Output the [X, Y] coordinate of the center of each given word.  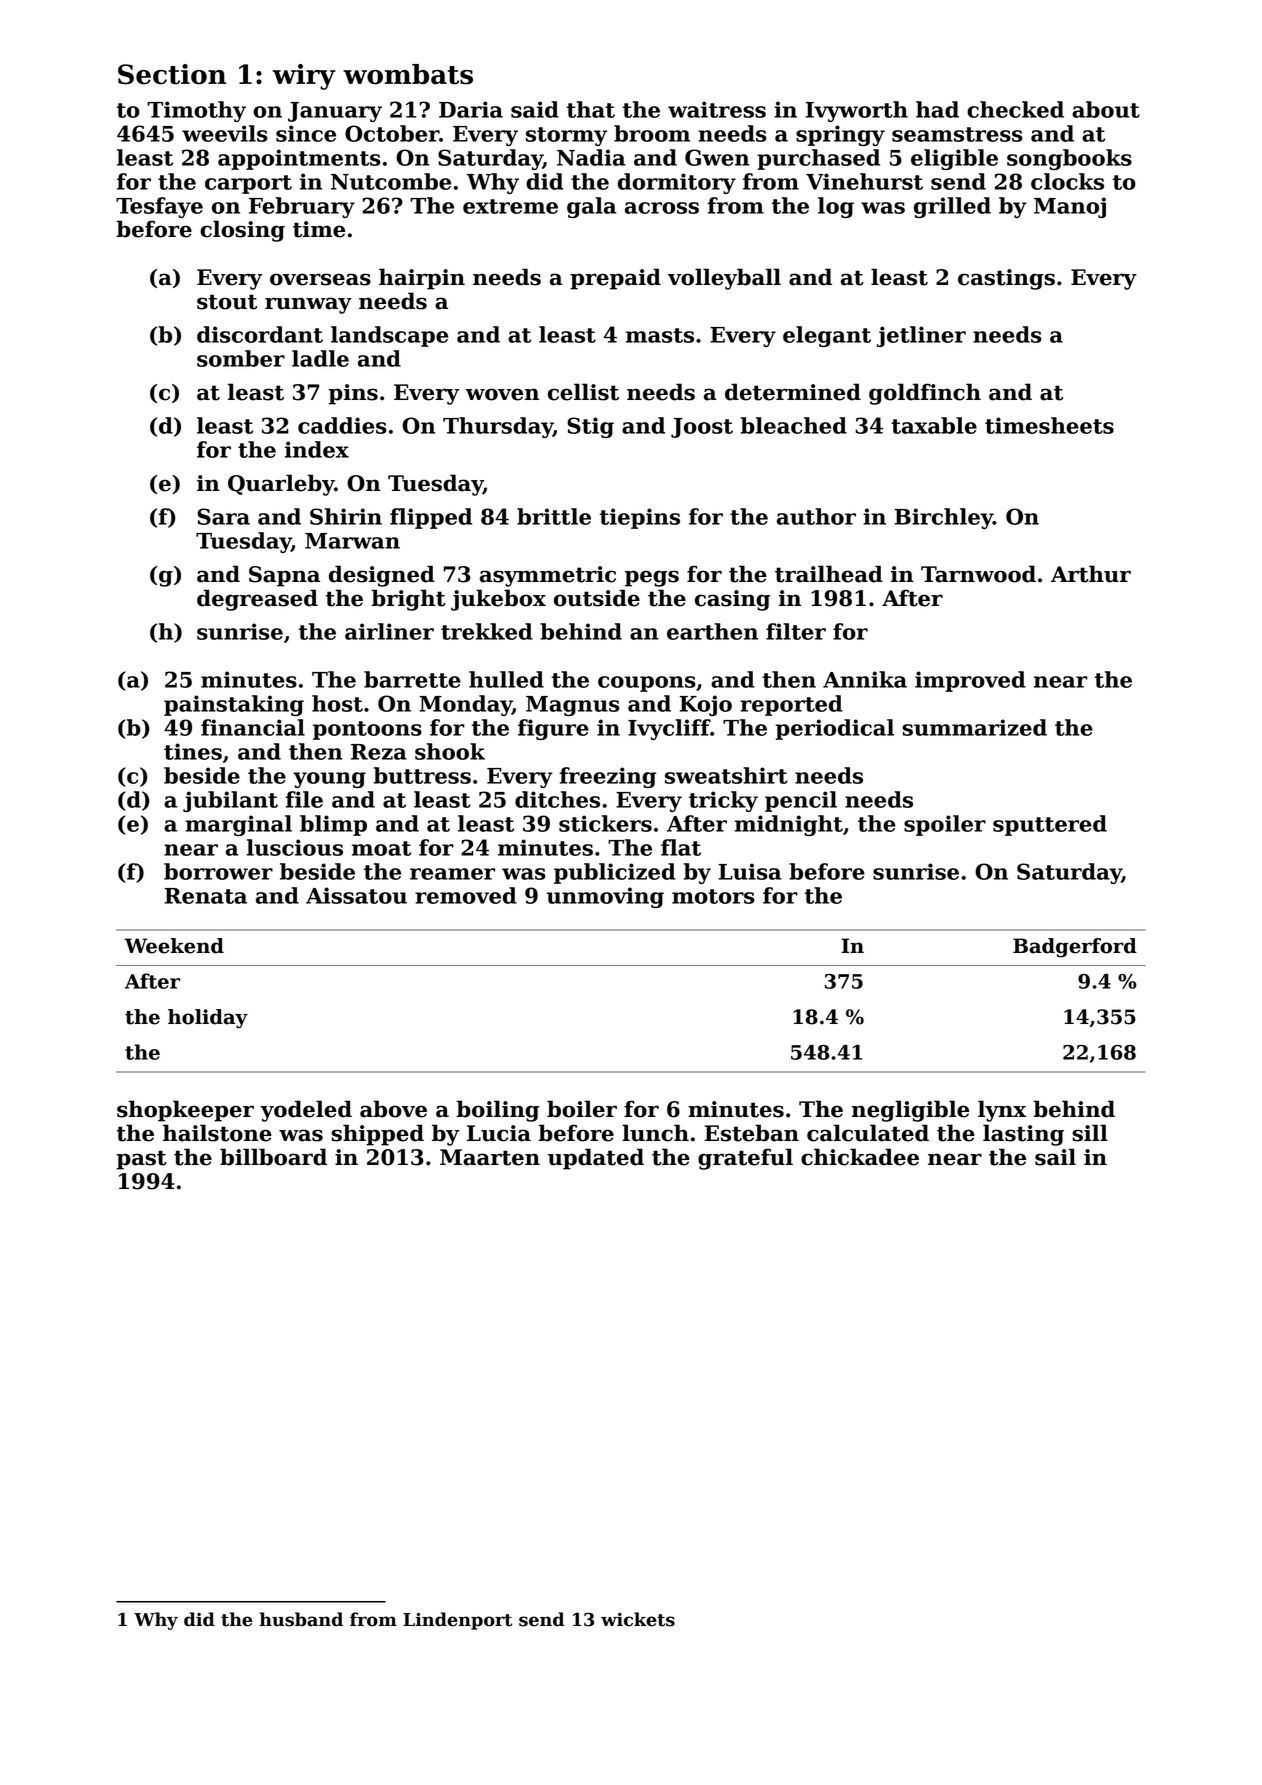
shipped [377, 1135]
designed [382, 576]
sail [1055, 1157]
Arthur [1091, 574]
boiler [582, 1109]
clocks [1067, 181]
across [662, 208]
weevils [225, 133]
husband [301, 1619]
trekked [487, 631]
